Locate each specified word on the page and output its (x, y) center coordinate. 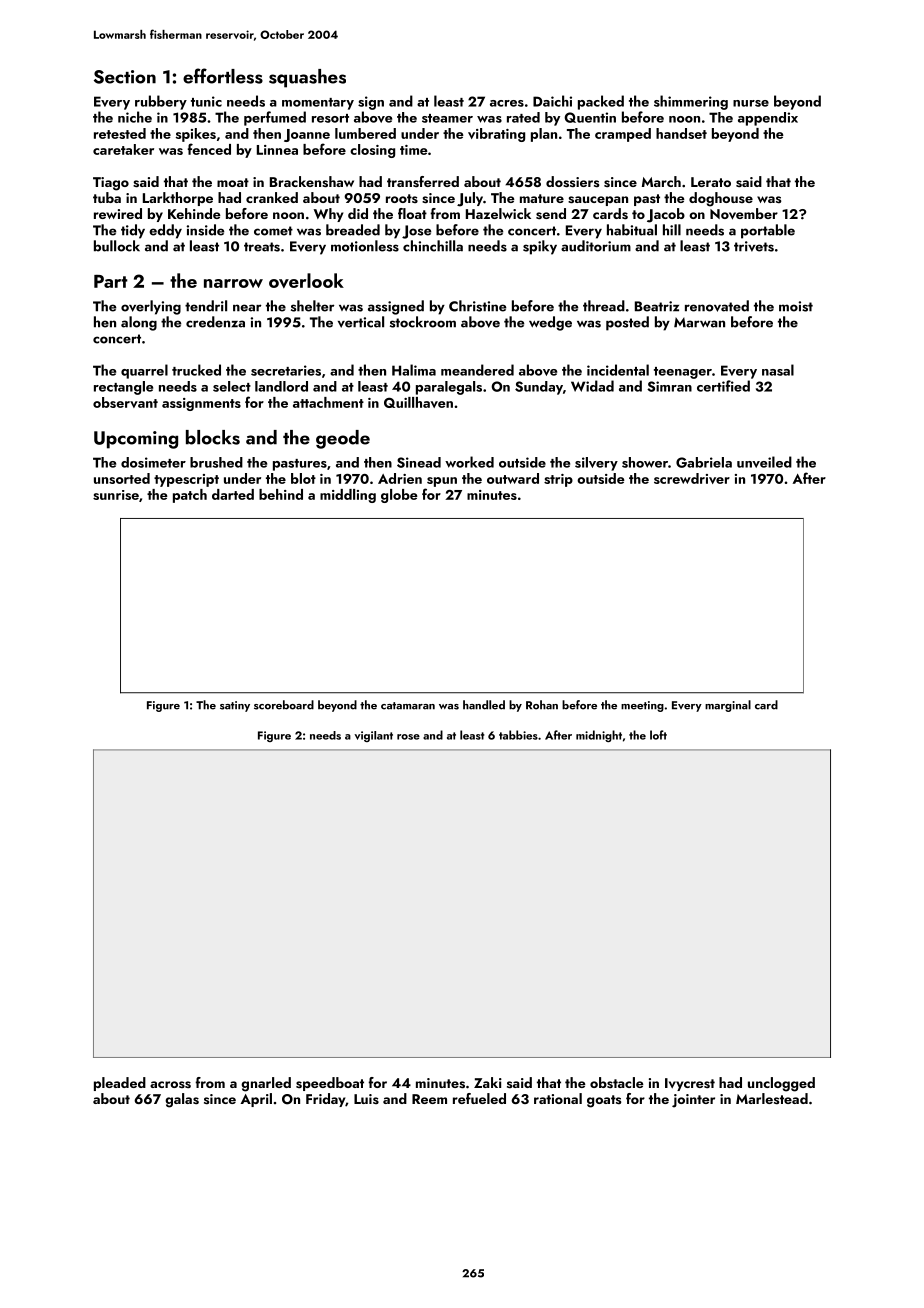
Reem (429, 1099)
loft (658, 735)
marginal (728, 706)
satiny (235, 706)
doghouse (721, 199)
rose (408, 737)
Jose (416, 232)
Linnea (277, 150)
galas (182, 1100)
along (139, 323)
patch (190, 496)
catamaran (408, 706)
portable (768, 231)
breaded (353, 230)
